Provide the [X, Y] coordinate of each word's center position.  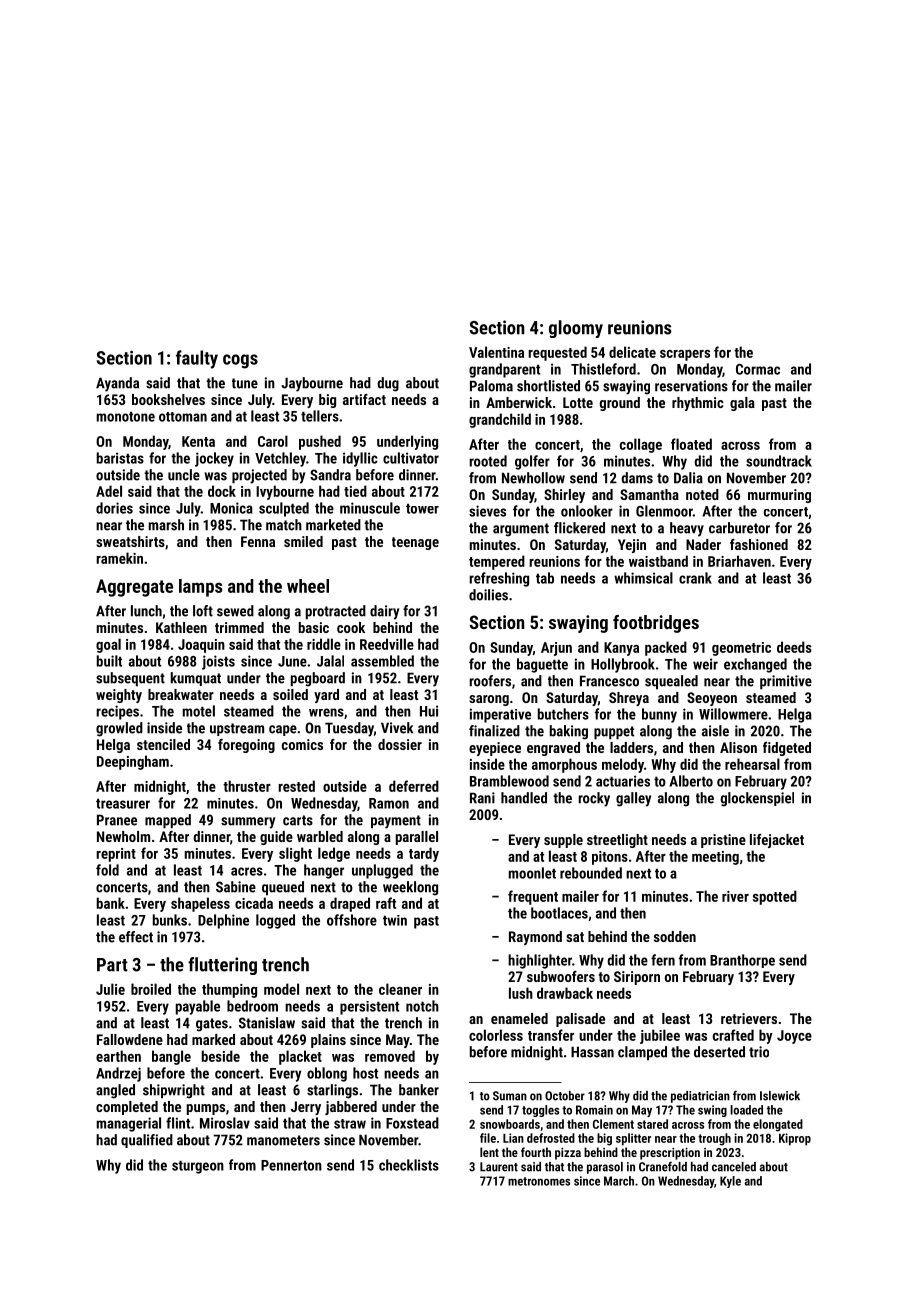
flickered [579, 528]
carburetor [739, 528]
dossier [400, 744]
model [281, 989]
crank [695, 578]
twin [395, 920]
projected [259, 476]
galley [633, 799]
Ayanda [117, 384]
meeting [715, 858]
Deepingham [133, 762]
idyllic [360, 459]
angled [115, 1091]
